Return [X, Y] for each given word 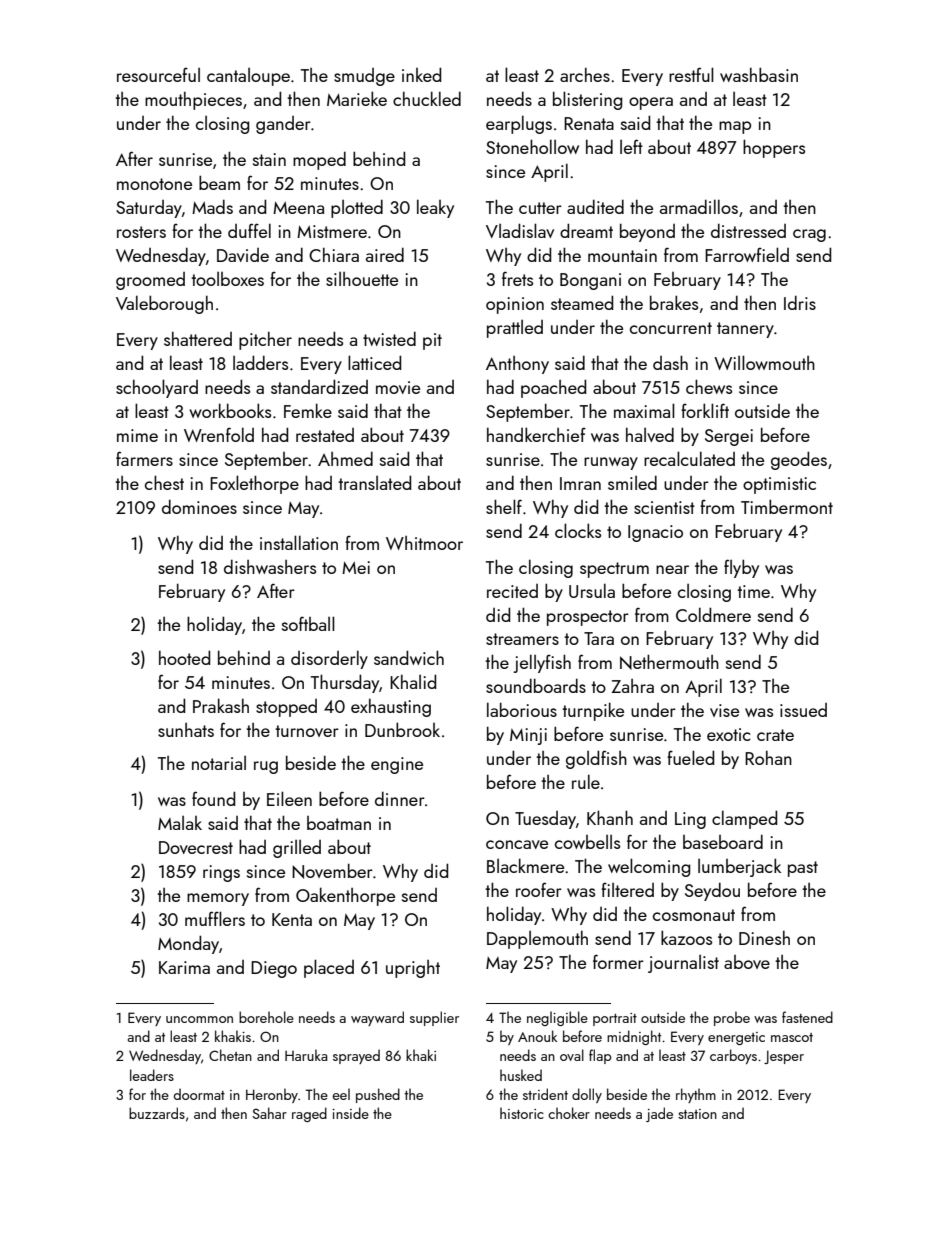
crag [809, 235]
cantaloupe [248, 77]
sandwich [409, 657]
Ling [690, 820]
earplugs [519, 124]
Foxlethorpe [254, 484]
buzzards [157, 1113]
